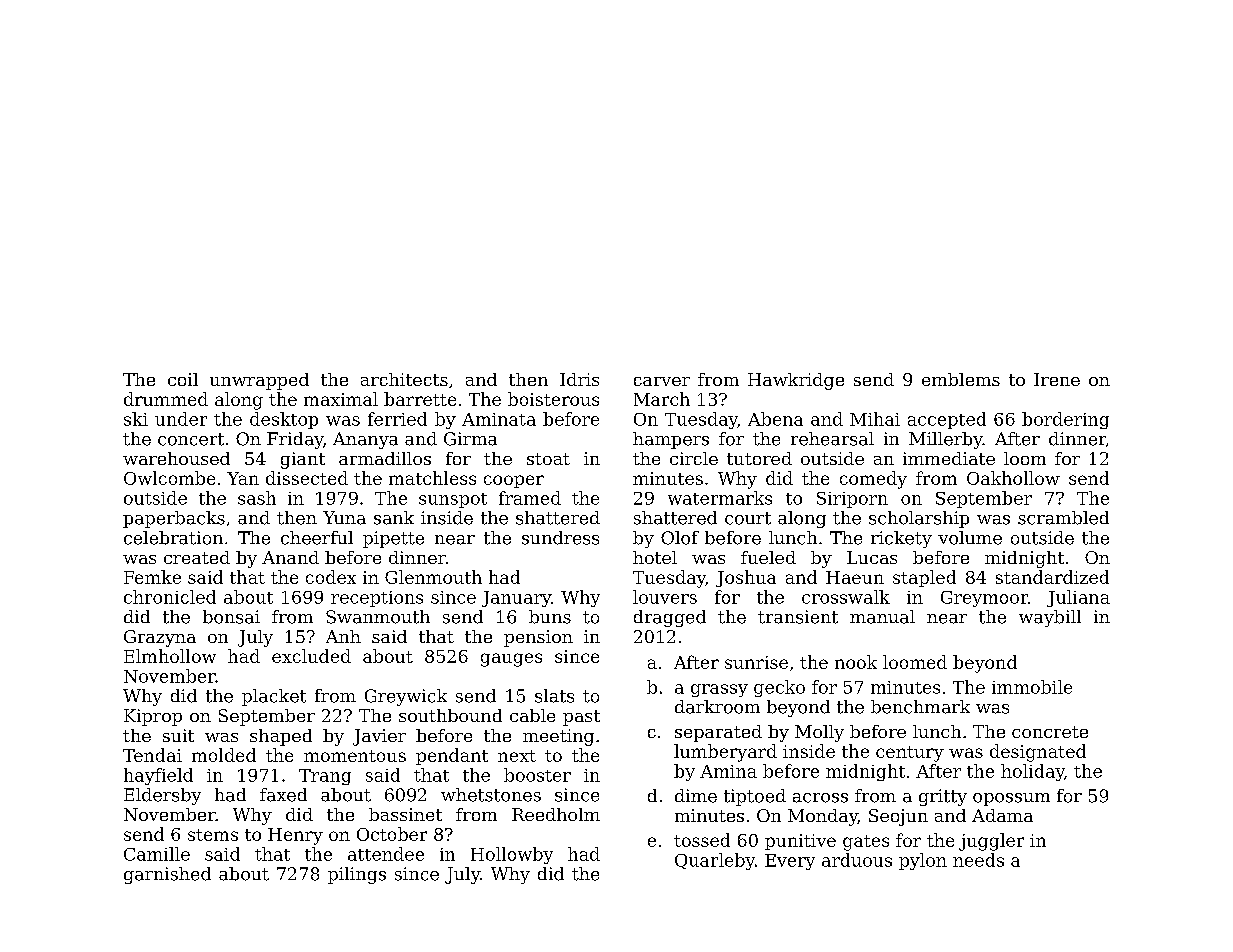 The width and height of the screenshot is (1233, 952). I want to click on Oakhollow, so click(1013, 478).
